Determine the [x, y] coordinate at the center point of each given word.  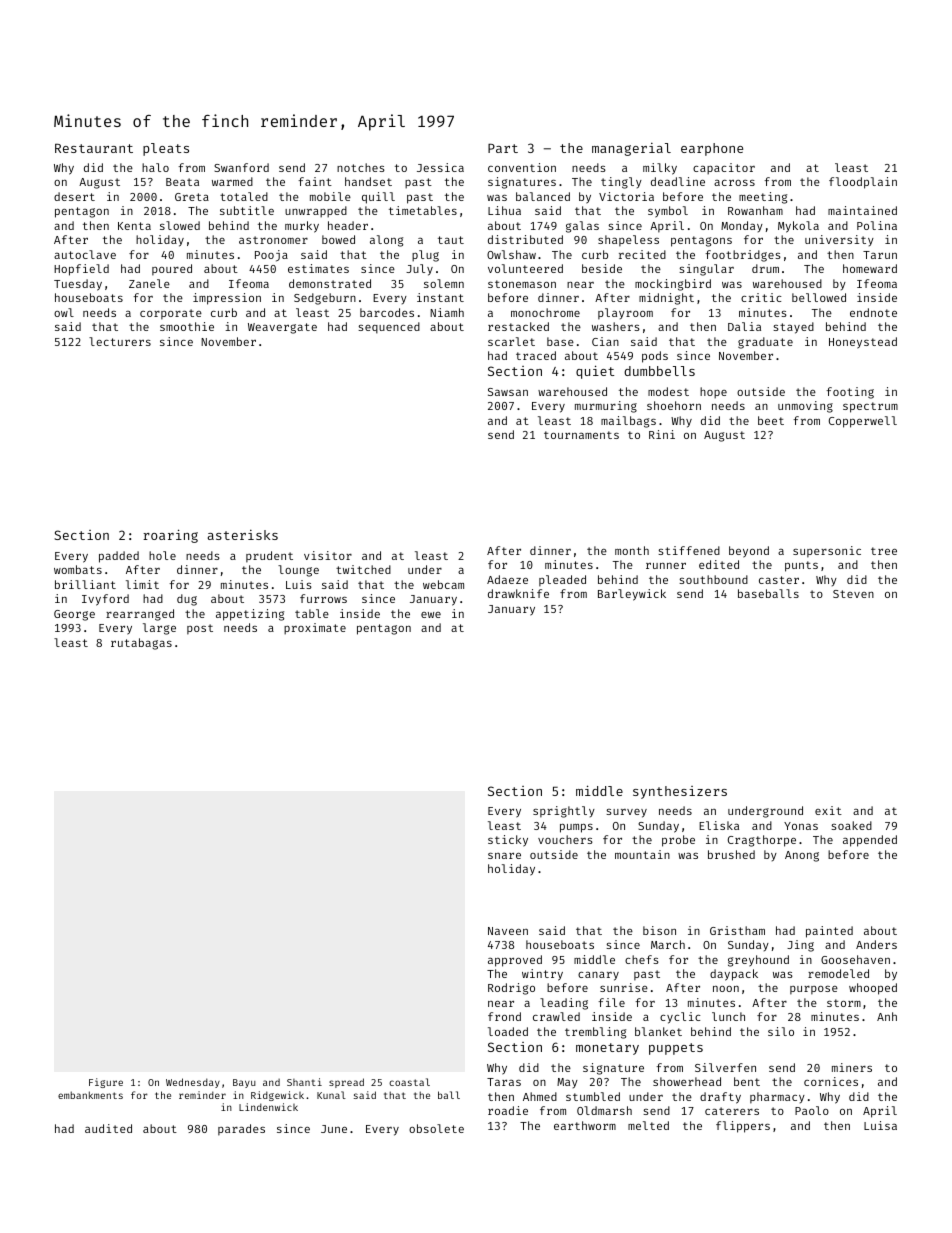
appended [870, 841]
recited [642, 254]
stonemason [522, 284]
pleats [166, 149]
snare [504, 856]
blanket [658, 1031]
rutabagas [141, 644]
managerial [631, 149]
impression [227, 299]
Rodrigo [511, 989]
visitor [328, 555]
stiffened [689, 550]
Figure [106, 1083]
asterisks [243, 535]
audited [108, 1128]
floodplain [863, 183]
